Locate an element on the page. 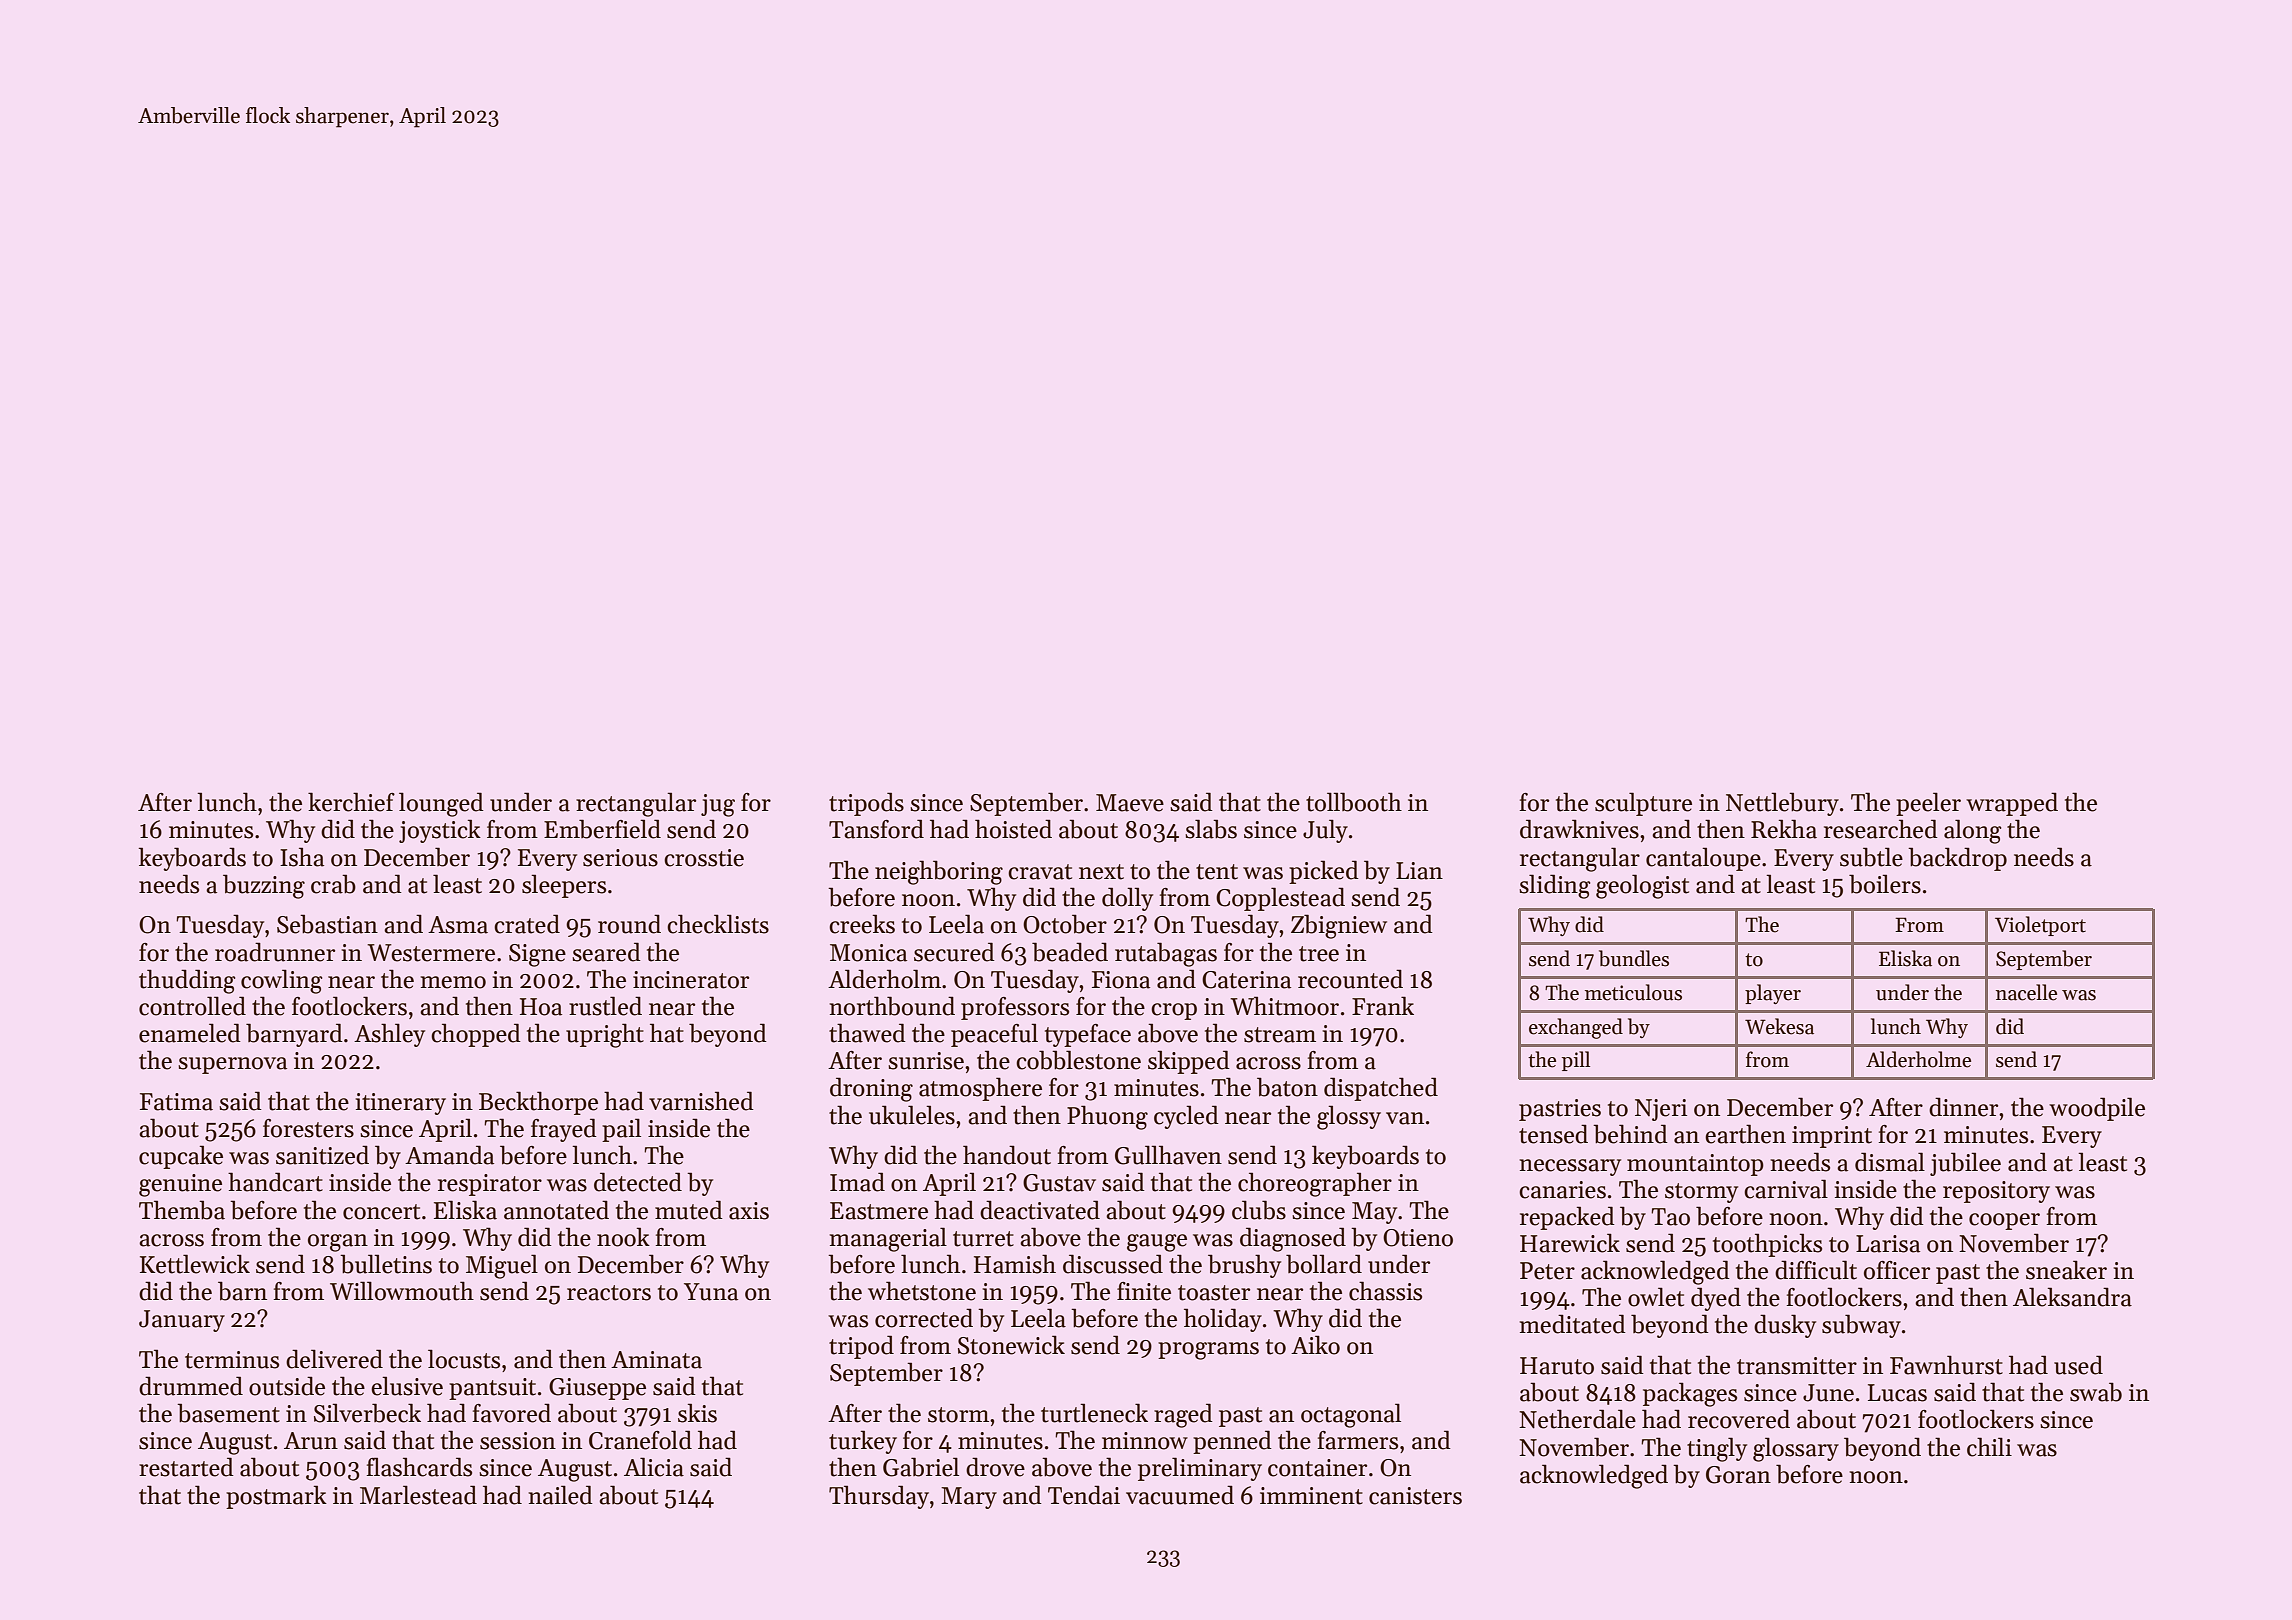 The height and width of the page is (1620, 2292). Nettlebury is located at coordinates (1782, 804).
